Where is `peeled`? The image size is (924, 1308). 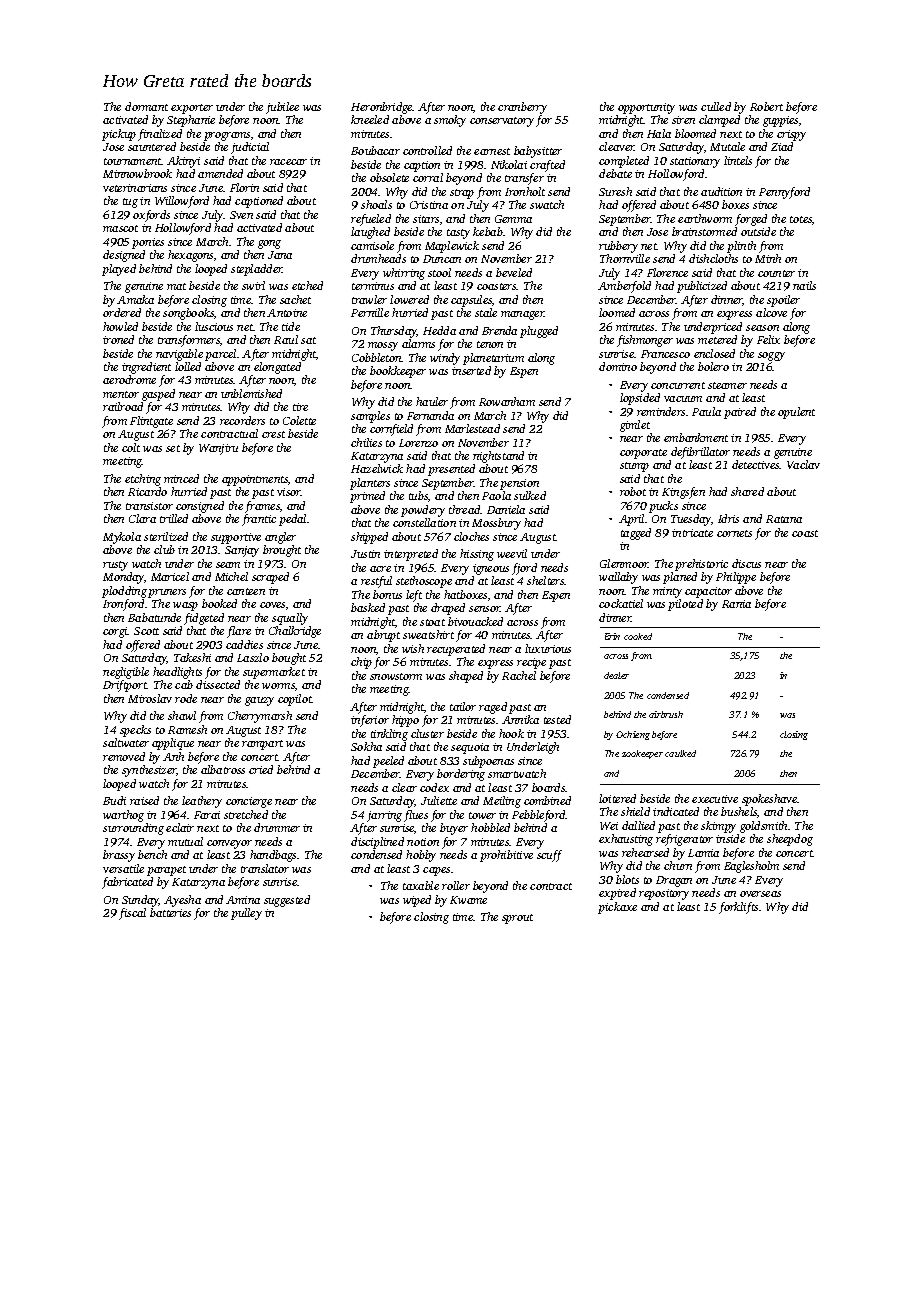
peeled is located at coordinates (388, 762).
